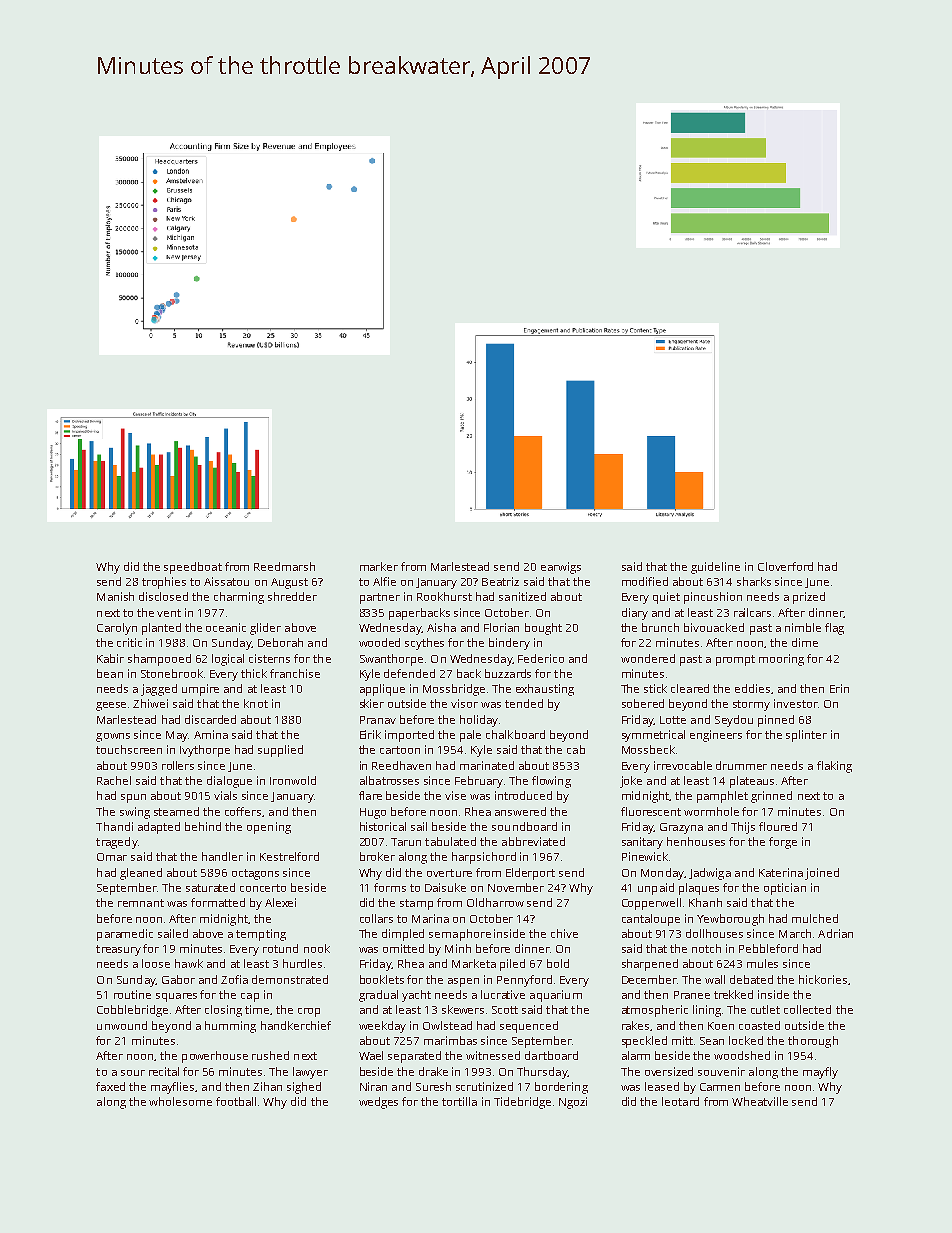 This screenshot has height=1233, width=952. I want to click on coasted, so click(759, 1025).
